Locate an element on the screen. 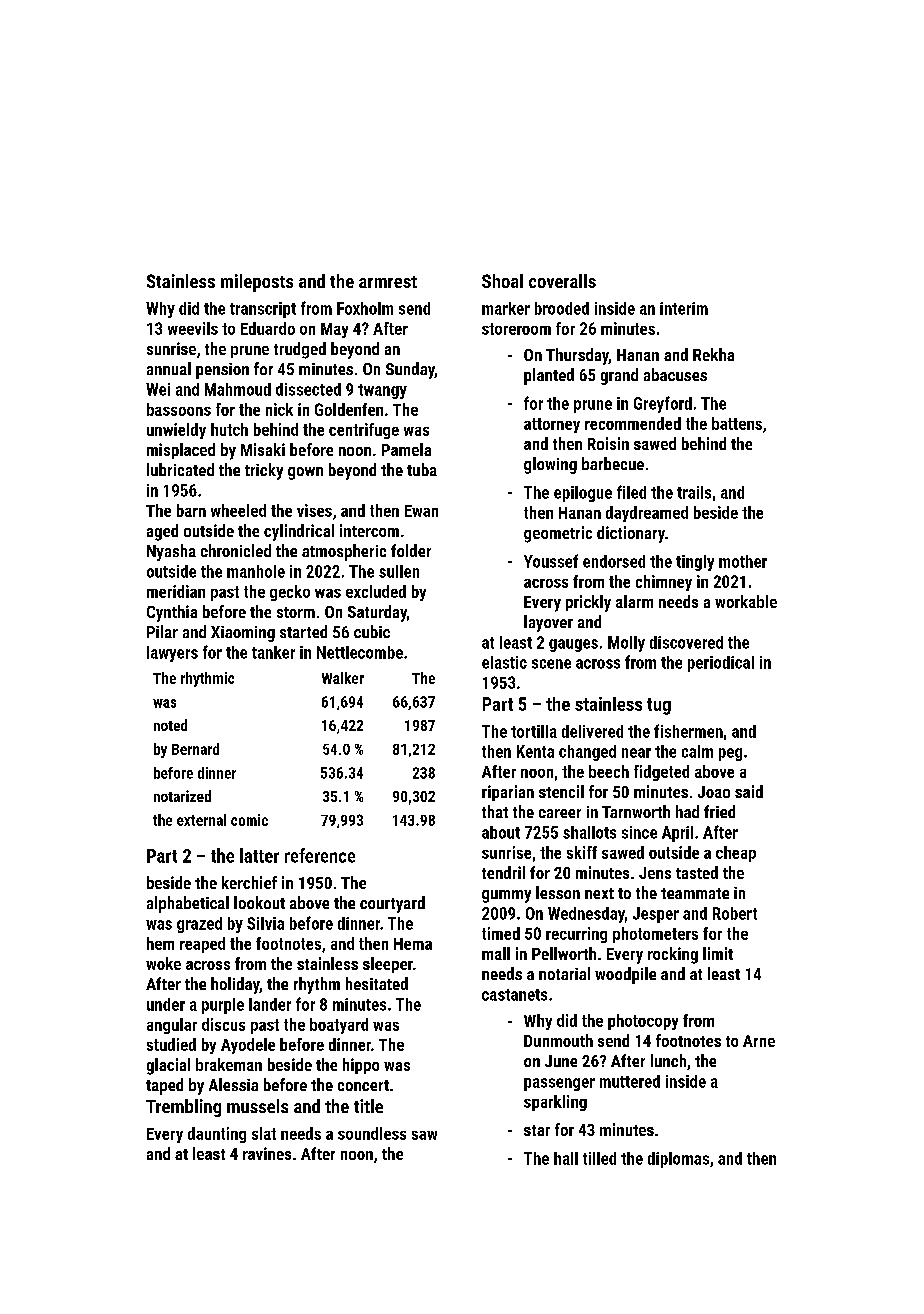 The width and height of the screenshot is (924, 1314). storm is located at coordinates (296, 612).
